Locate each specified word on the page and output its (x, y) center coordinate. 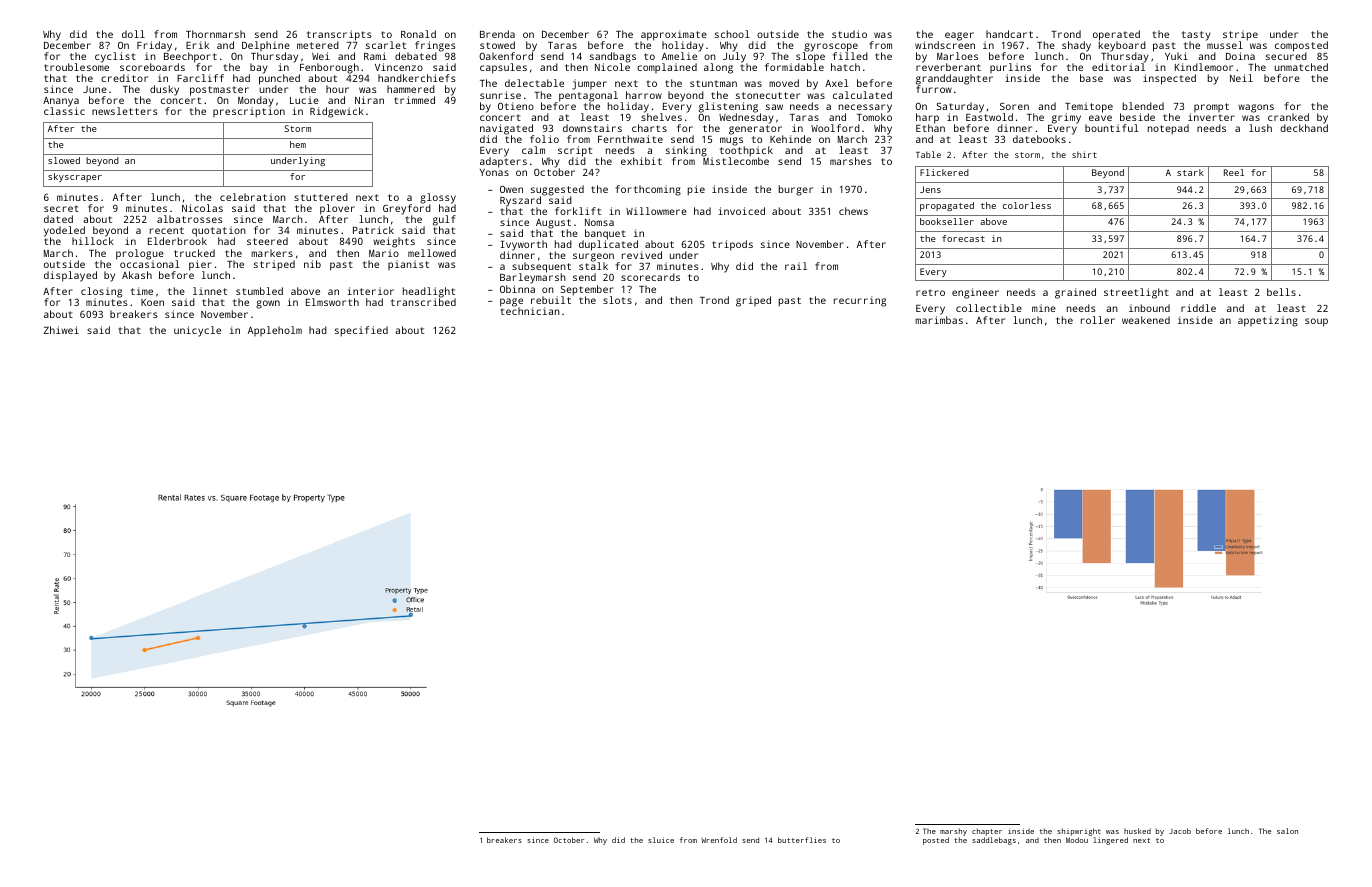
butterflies (802, 840)
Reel (1234, 172)
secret (61, 208)
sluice (661, 840)
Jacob (1180, 831)
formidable (794, 67)
